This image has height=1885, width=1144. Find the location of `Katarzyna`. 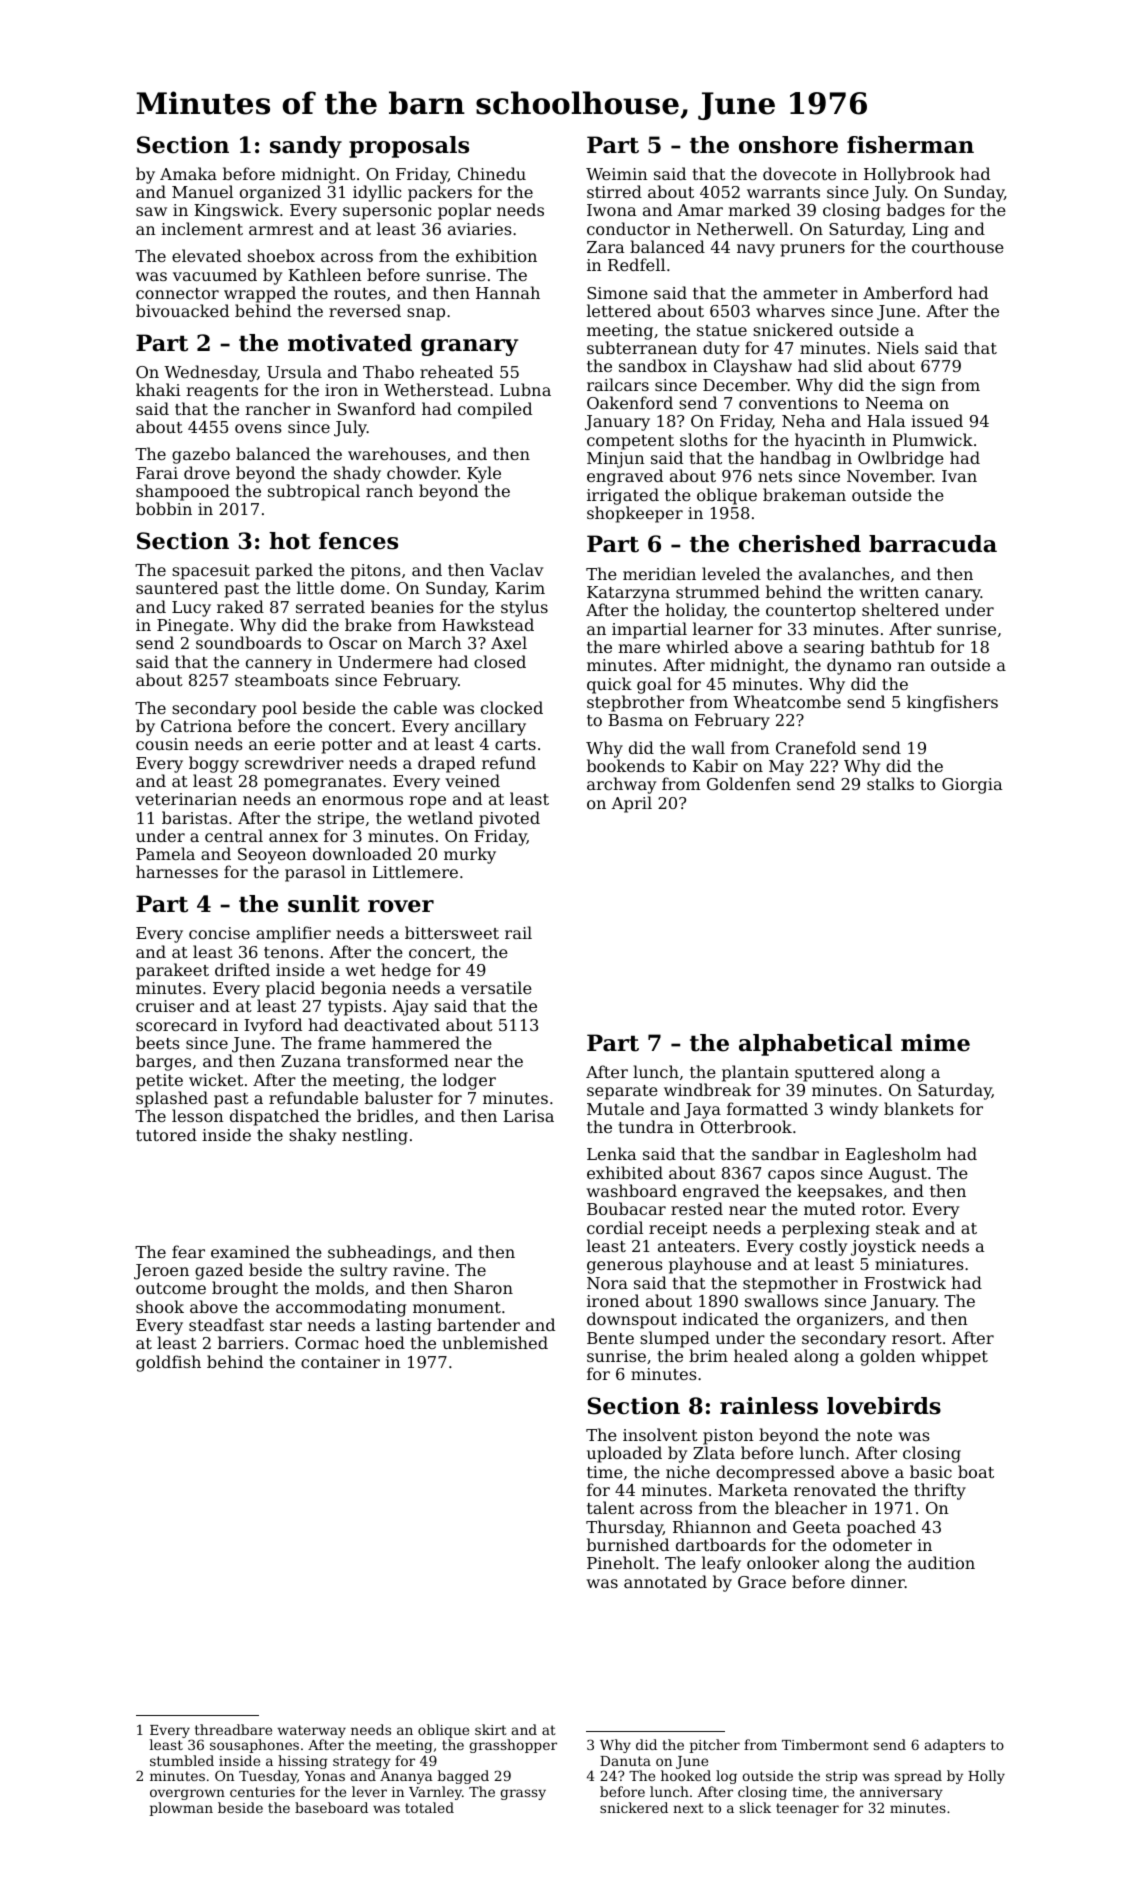

Katarzyna is located at coordinates (628, 594).
